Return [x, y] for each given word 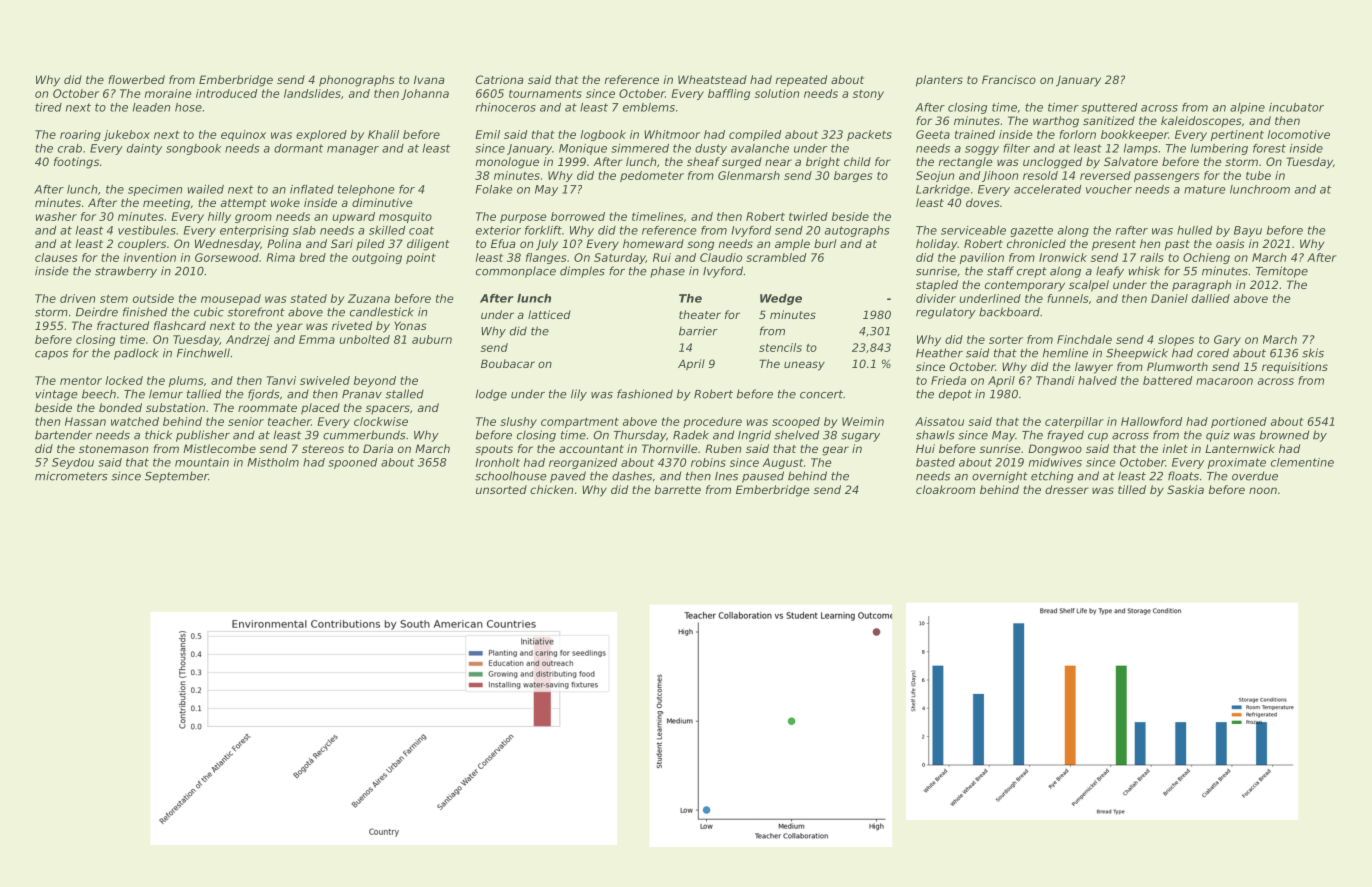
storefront [256, 312]
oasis [1230, 243]
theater [700, 314]
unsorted [501, 489]
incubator [1296, 107]
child [857, 161]
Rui [662, 257]
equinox [243, 135]
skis [1313, 353]
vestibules [147, 230]
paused [763, 477]
